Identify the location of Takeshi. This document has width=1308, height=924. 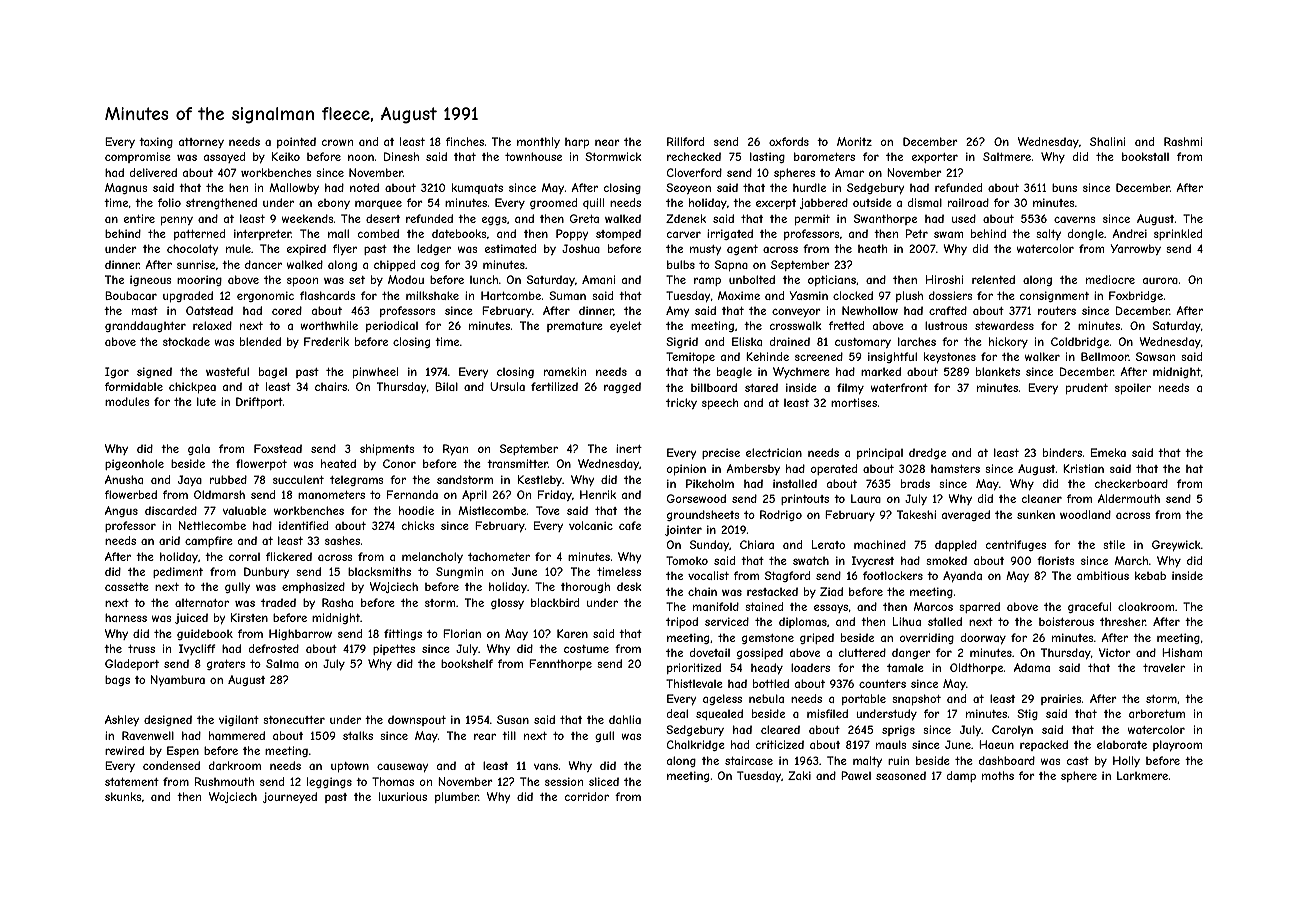
(916, 514).
